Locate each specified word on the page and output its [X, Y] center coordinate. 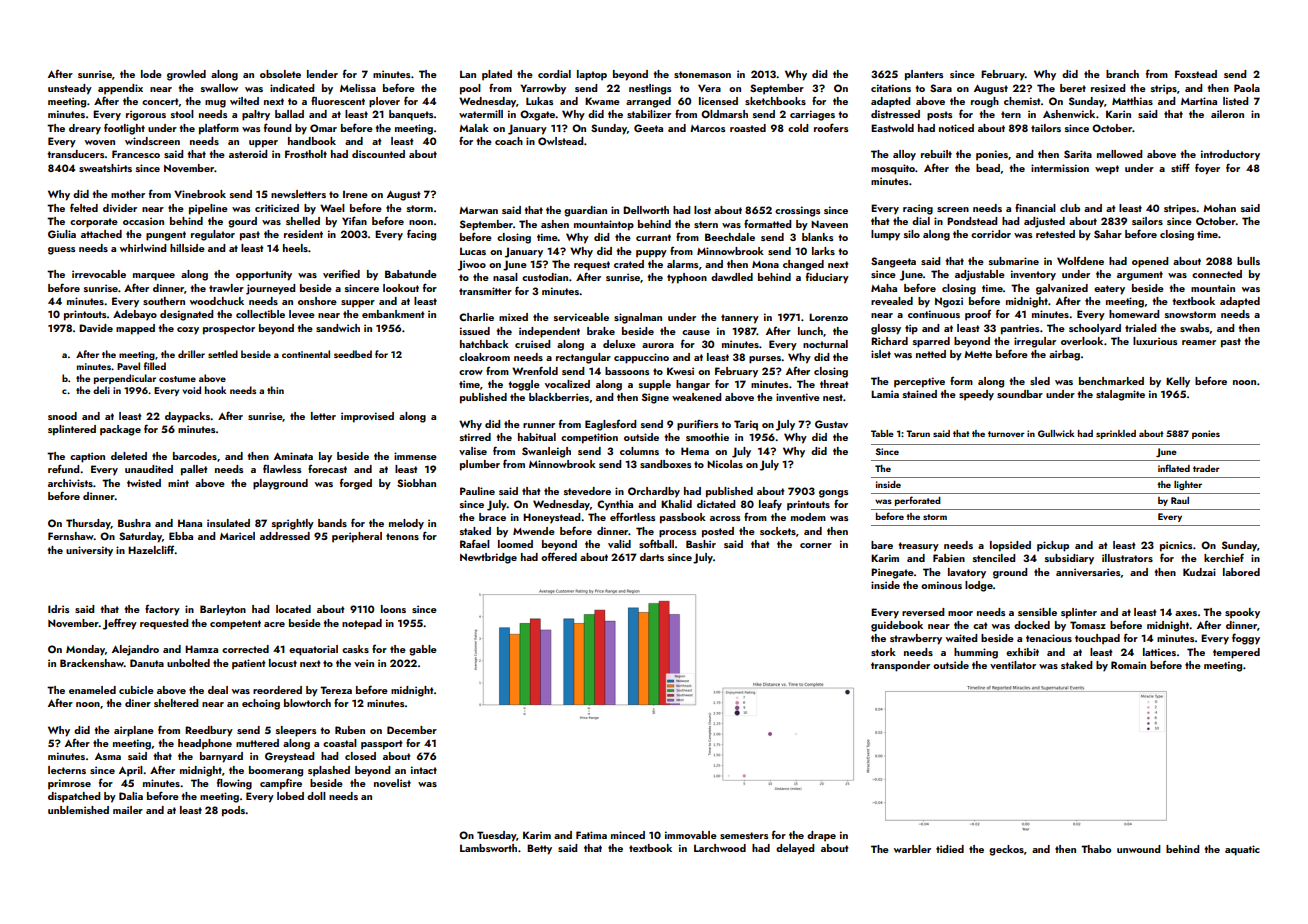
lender [322, 74]
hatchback [484, 344]
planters [924, 75]
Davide [96, 328]
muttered [257, 743]
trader [1206, 468]
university [89, 551]
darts [652, 557]
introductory [1230, 155]
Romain [1128, 665]
